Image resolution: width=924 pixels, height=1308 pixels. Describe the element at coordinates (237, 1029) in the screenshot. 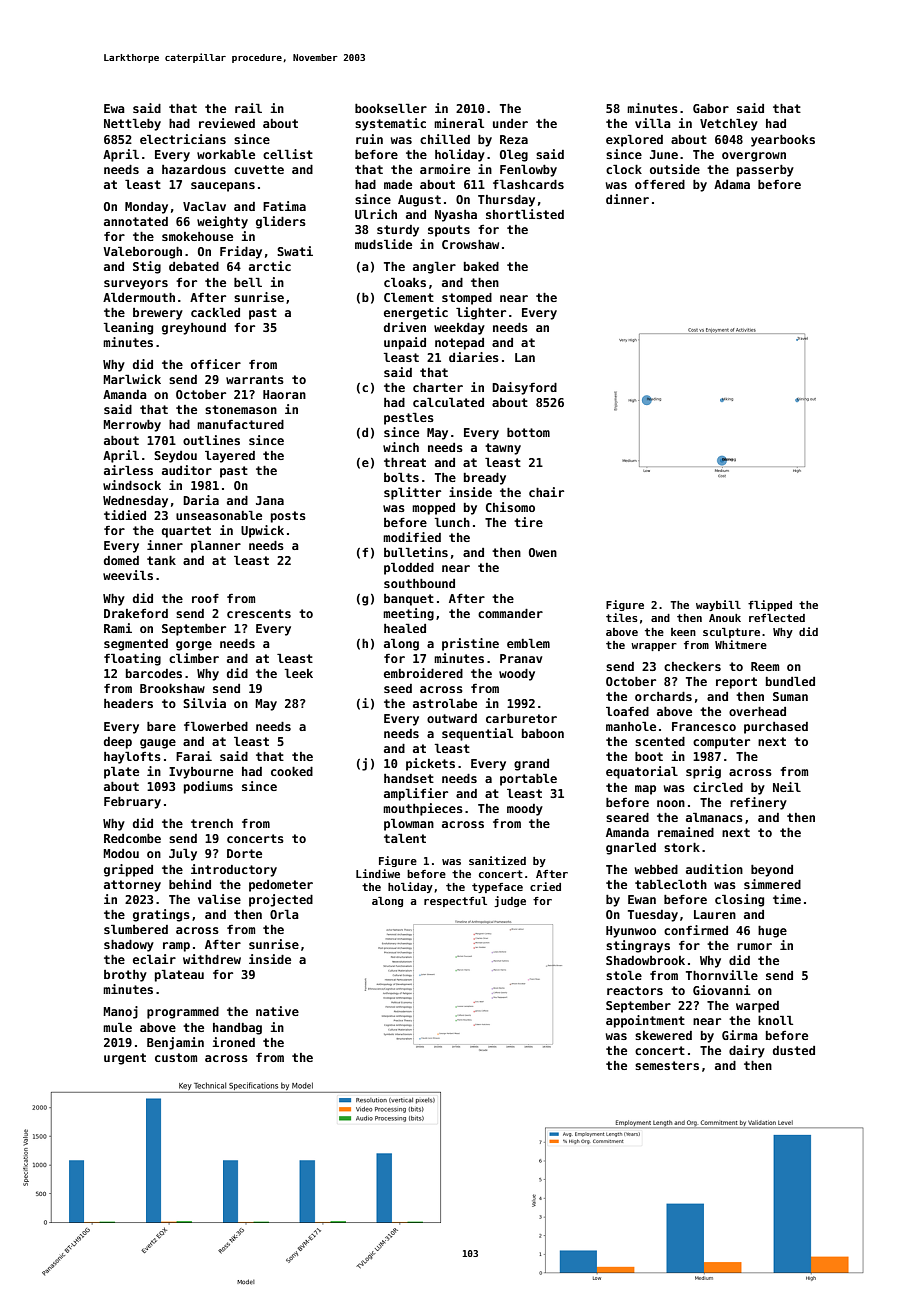

I see `handbag` at that location.
